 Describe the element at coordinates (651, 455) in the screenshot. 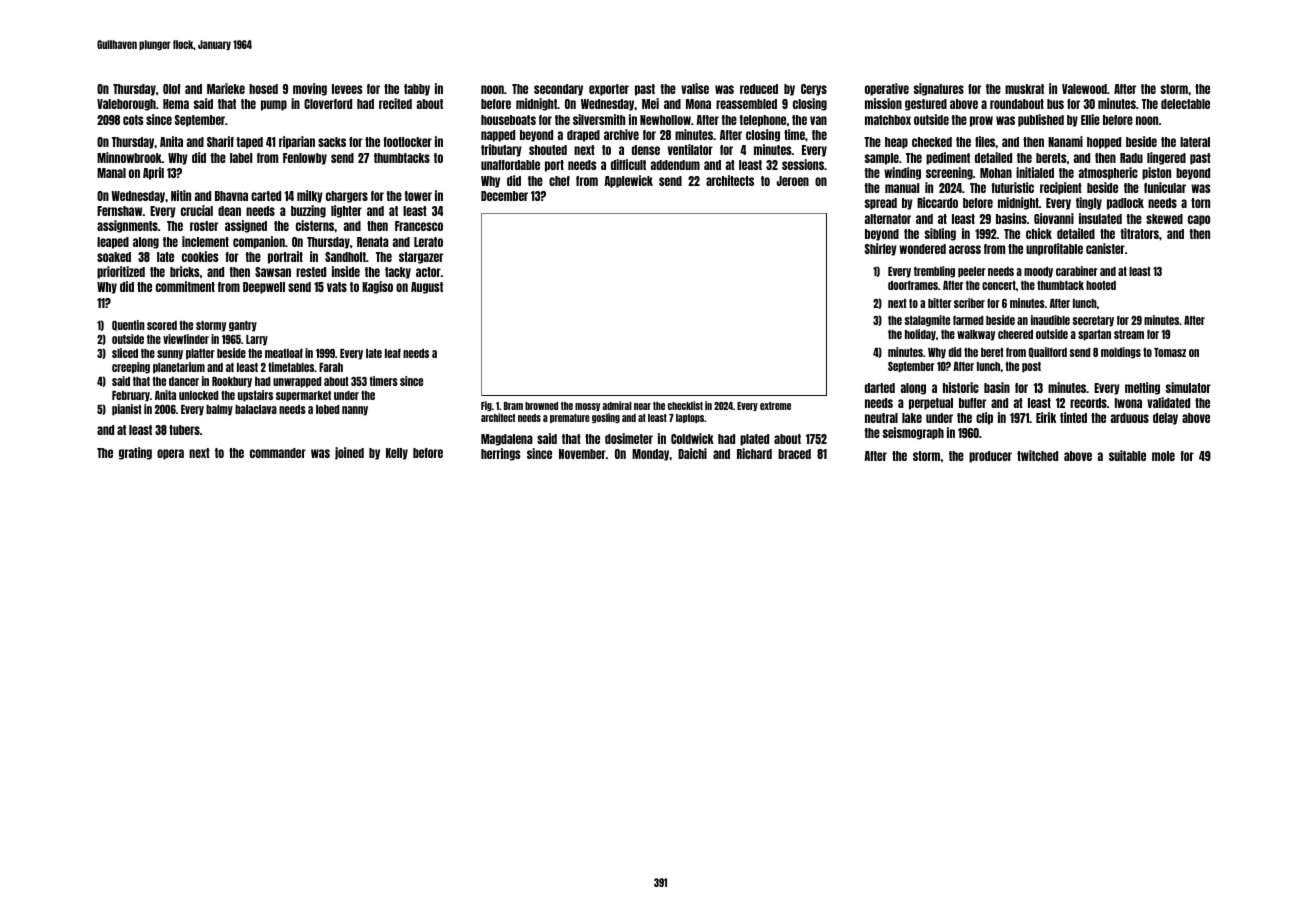

I see `Monday` at that location.
